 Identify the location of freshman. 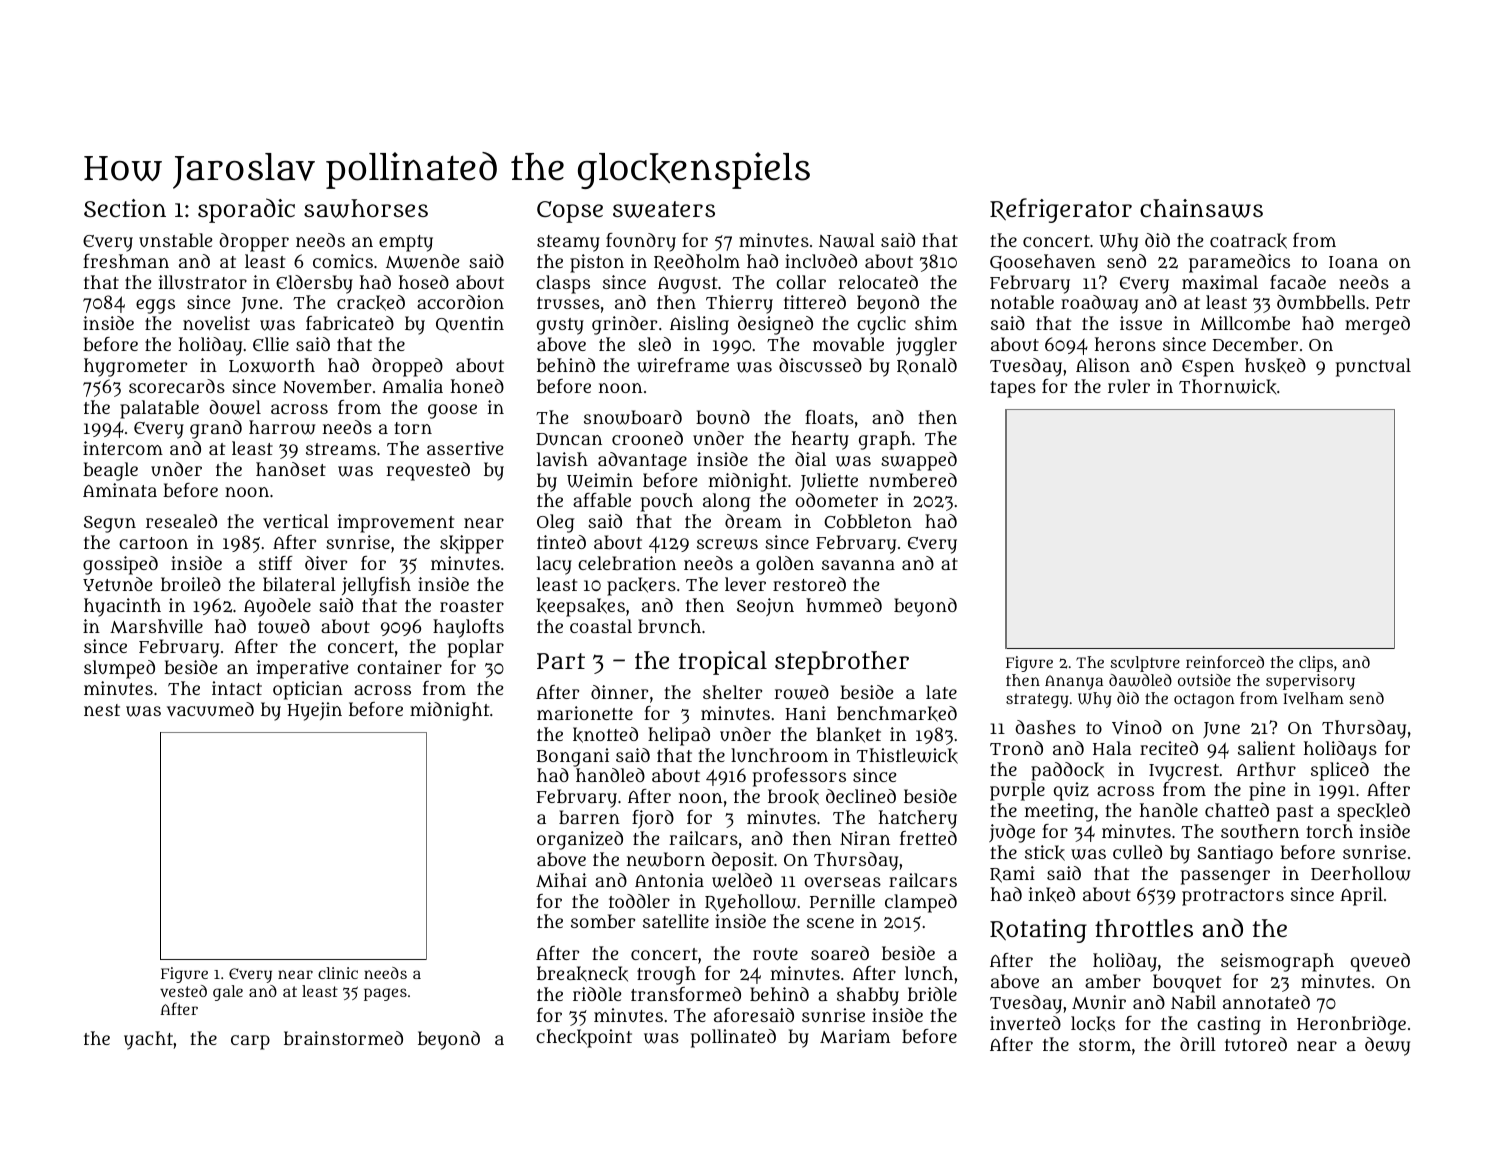
(126, 261).
